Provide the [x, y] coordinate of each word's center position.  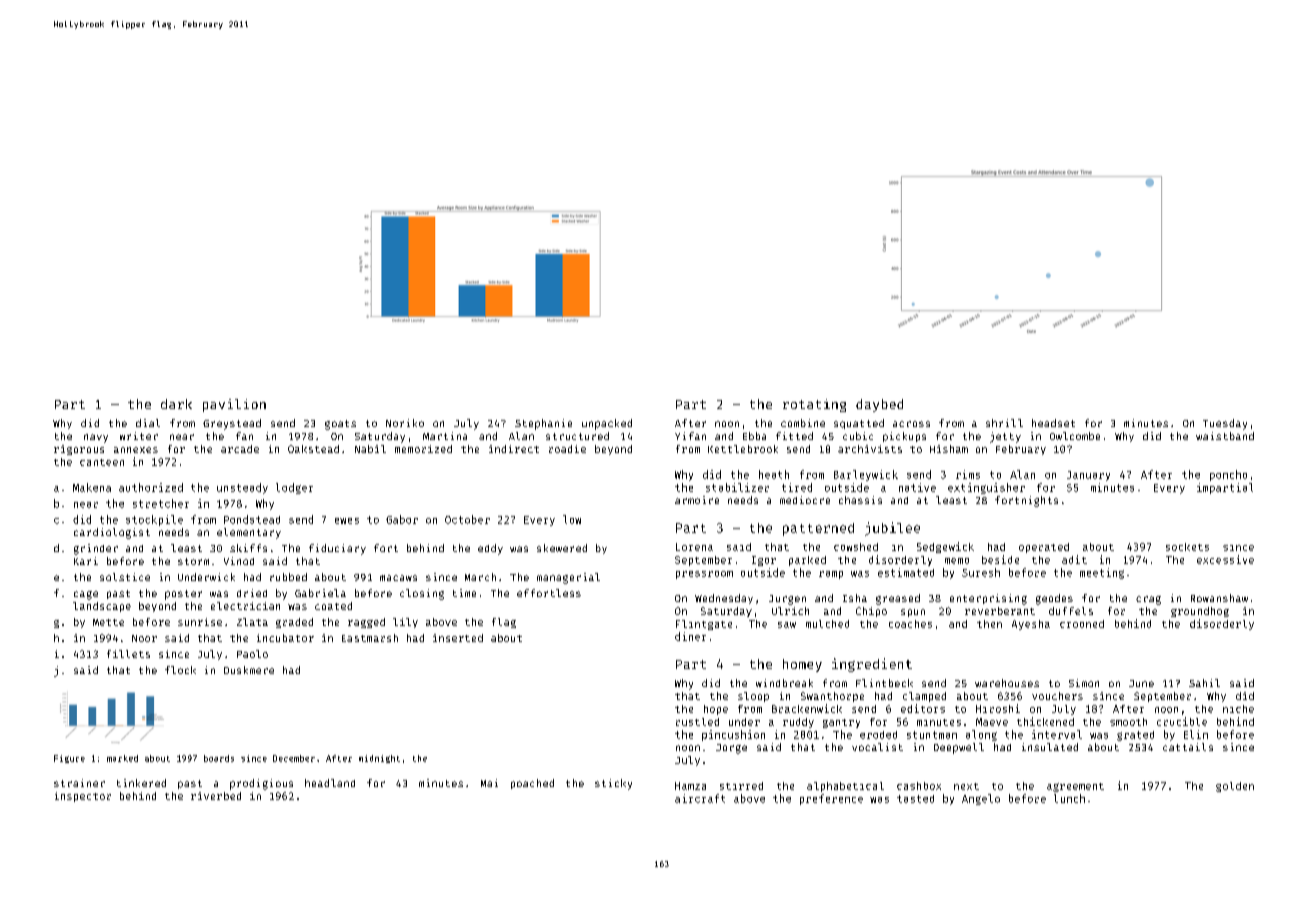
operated [1044, 548]
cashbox [919, 786]
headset [1053, 423]
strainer [79, 783]
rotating [814, 405]
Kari [86, 561]
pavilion [234, 405]
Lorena [694, 547]
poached [532, 784]
